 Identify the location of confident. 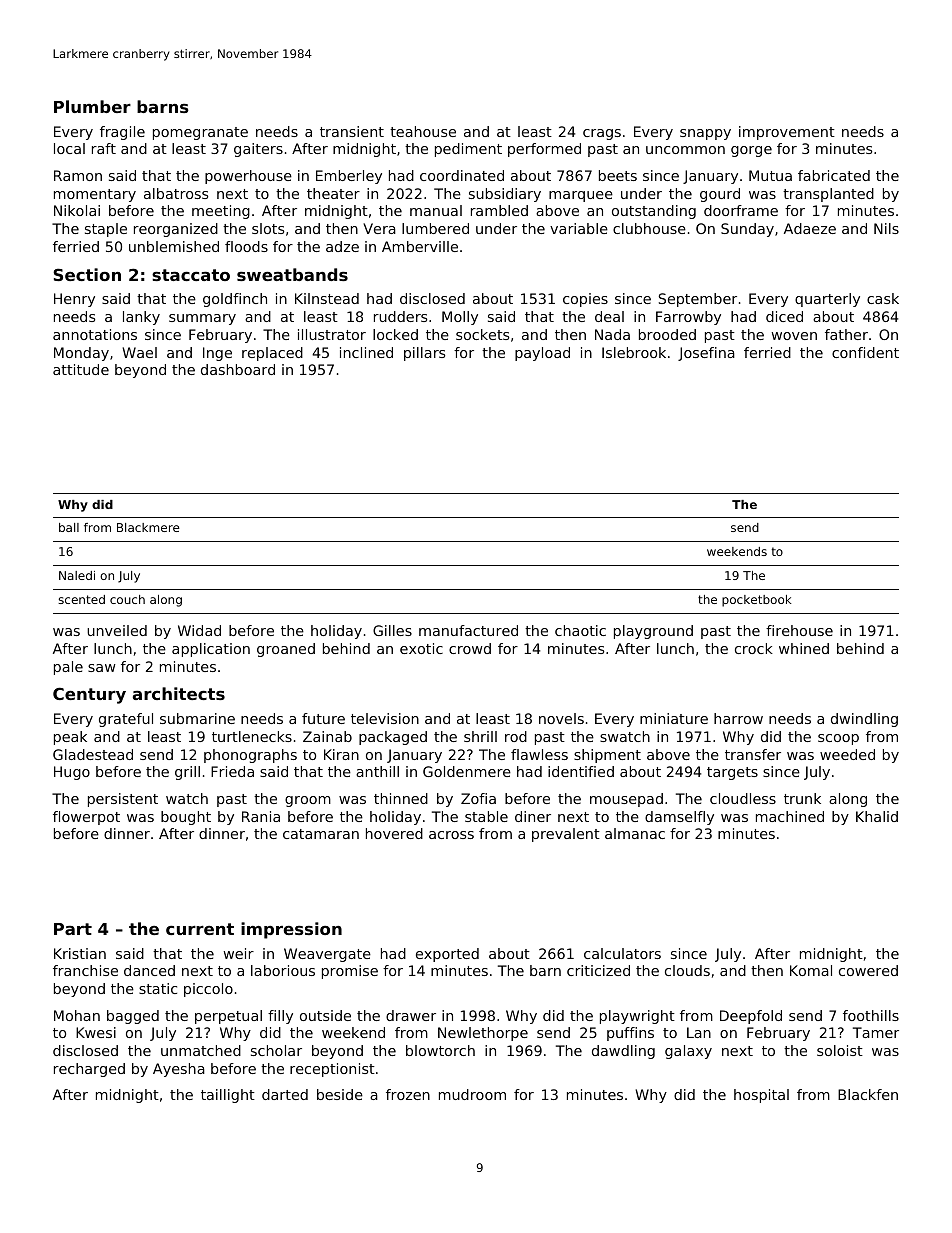
(865, 352).
